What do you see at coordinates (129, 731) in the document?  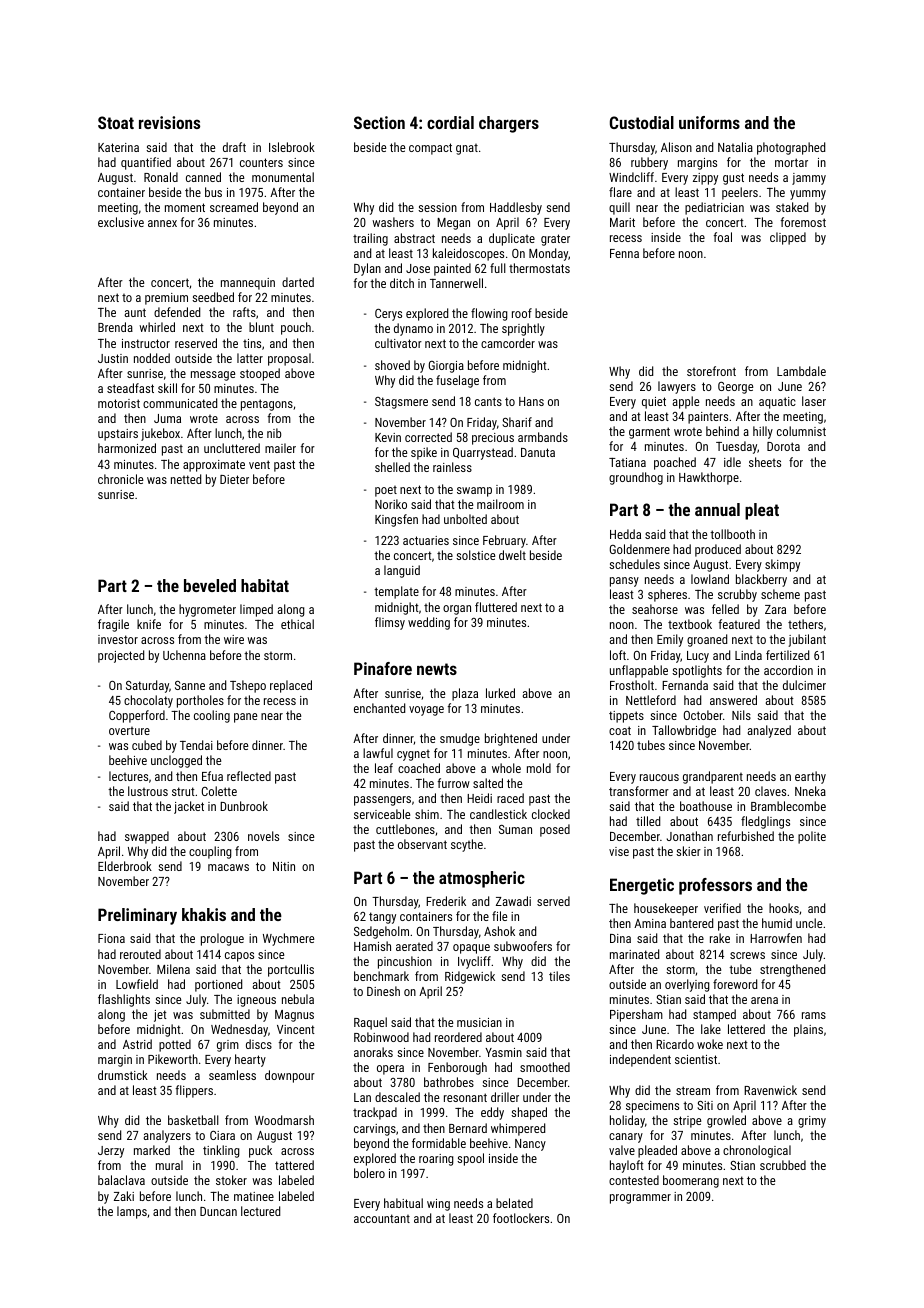 I see `overture` at bounding box center [129, 731].
